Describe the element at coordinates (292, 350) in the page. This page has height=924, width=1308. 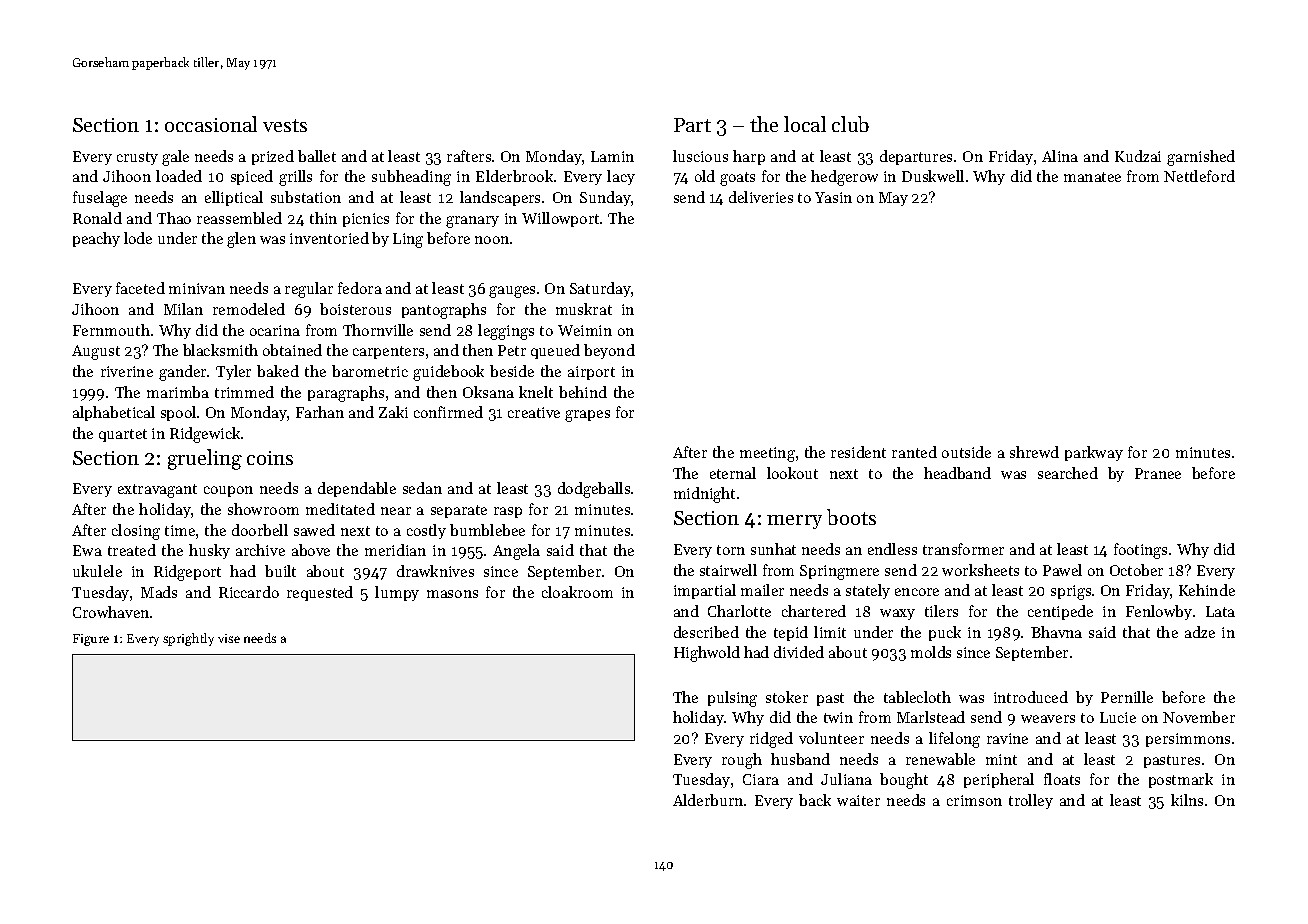
I see `obtained` at that location.
